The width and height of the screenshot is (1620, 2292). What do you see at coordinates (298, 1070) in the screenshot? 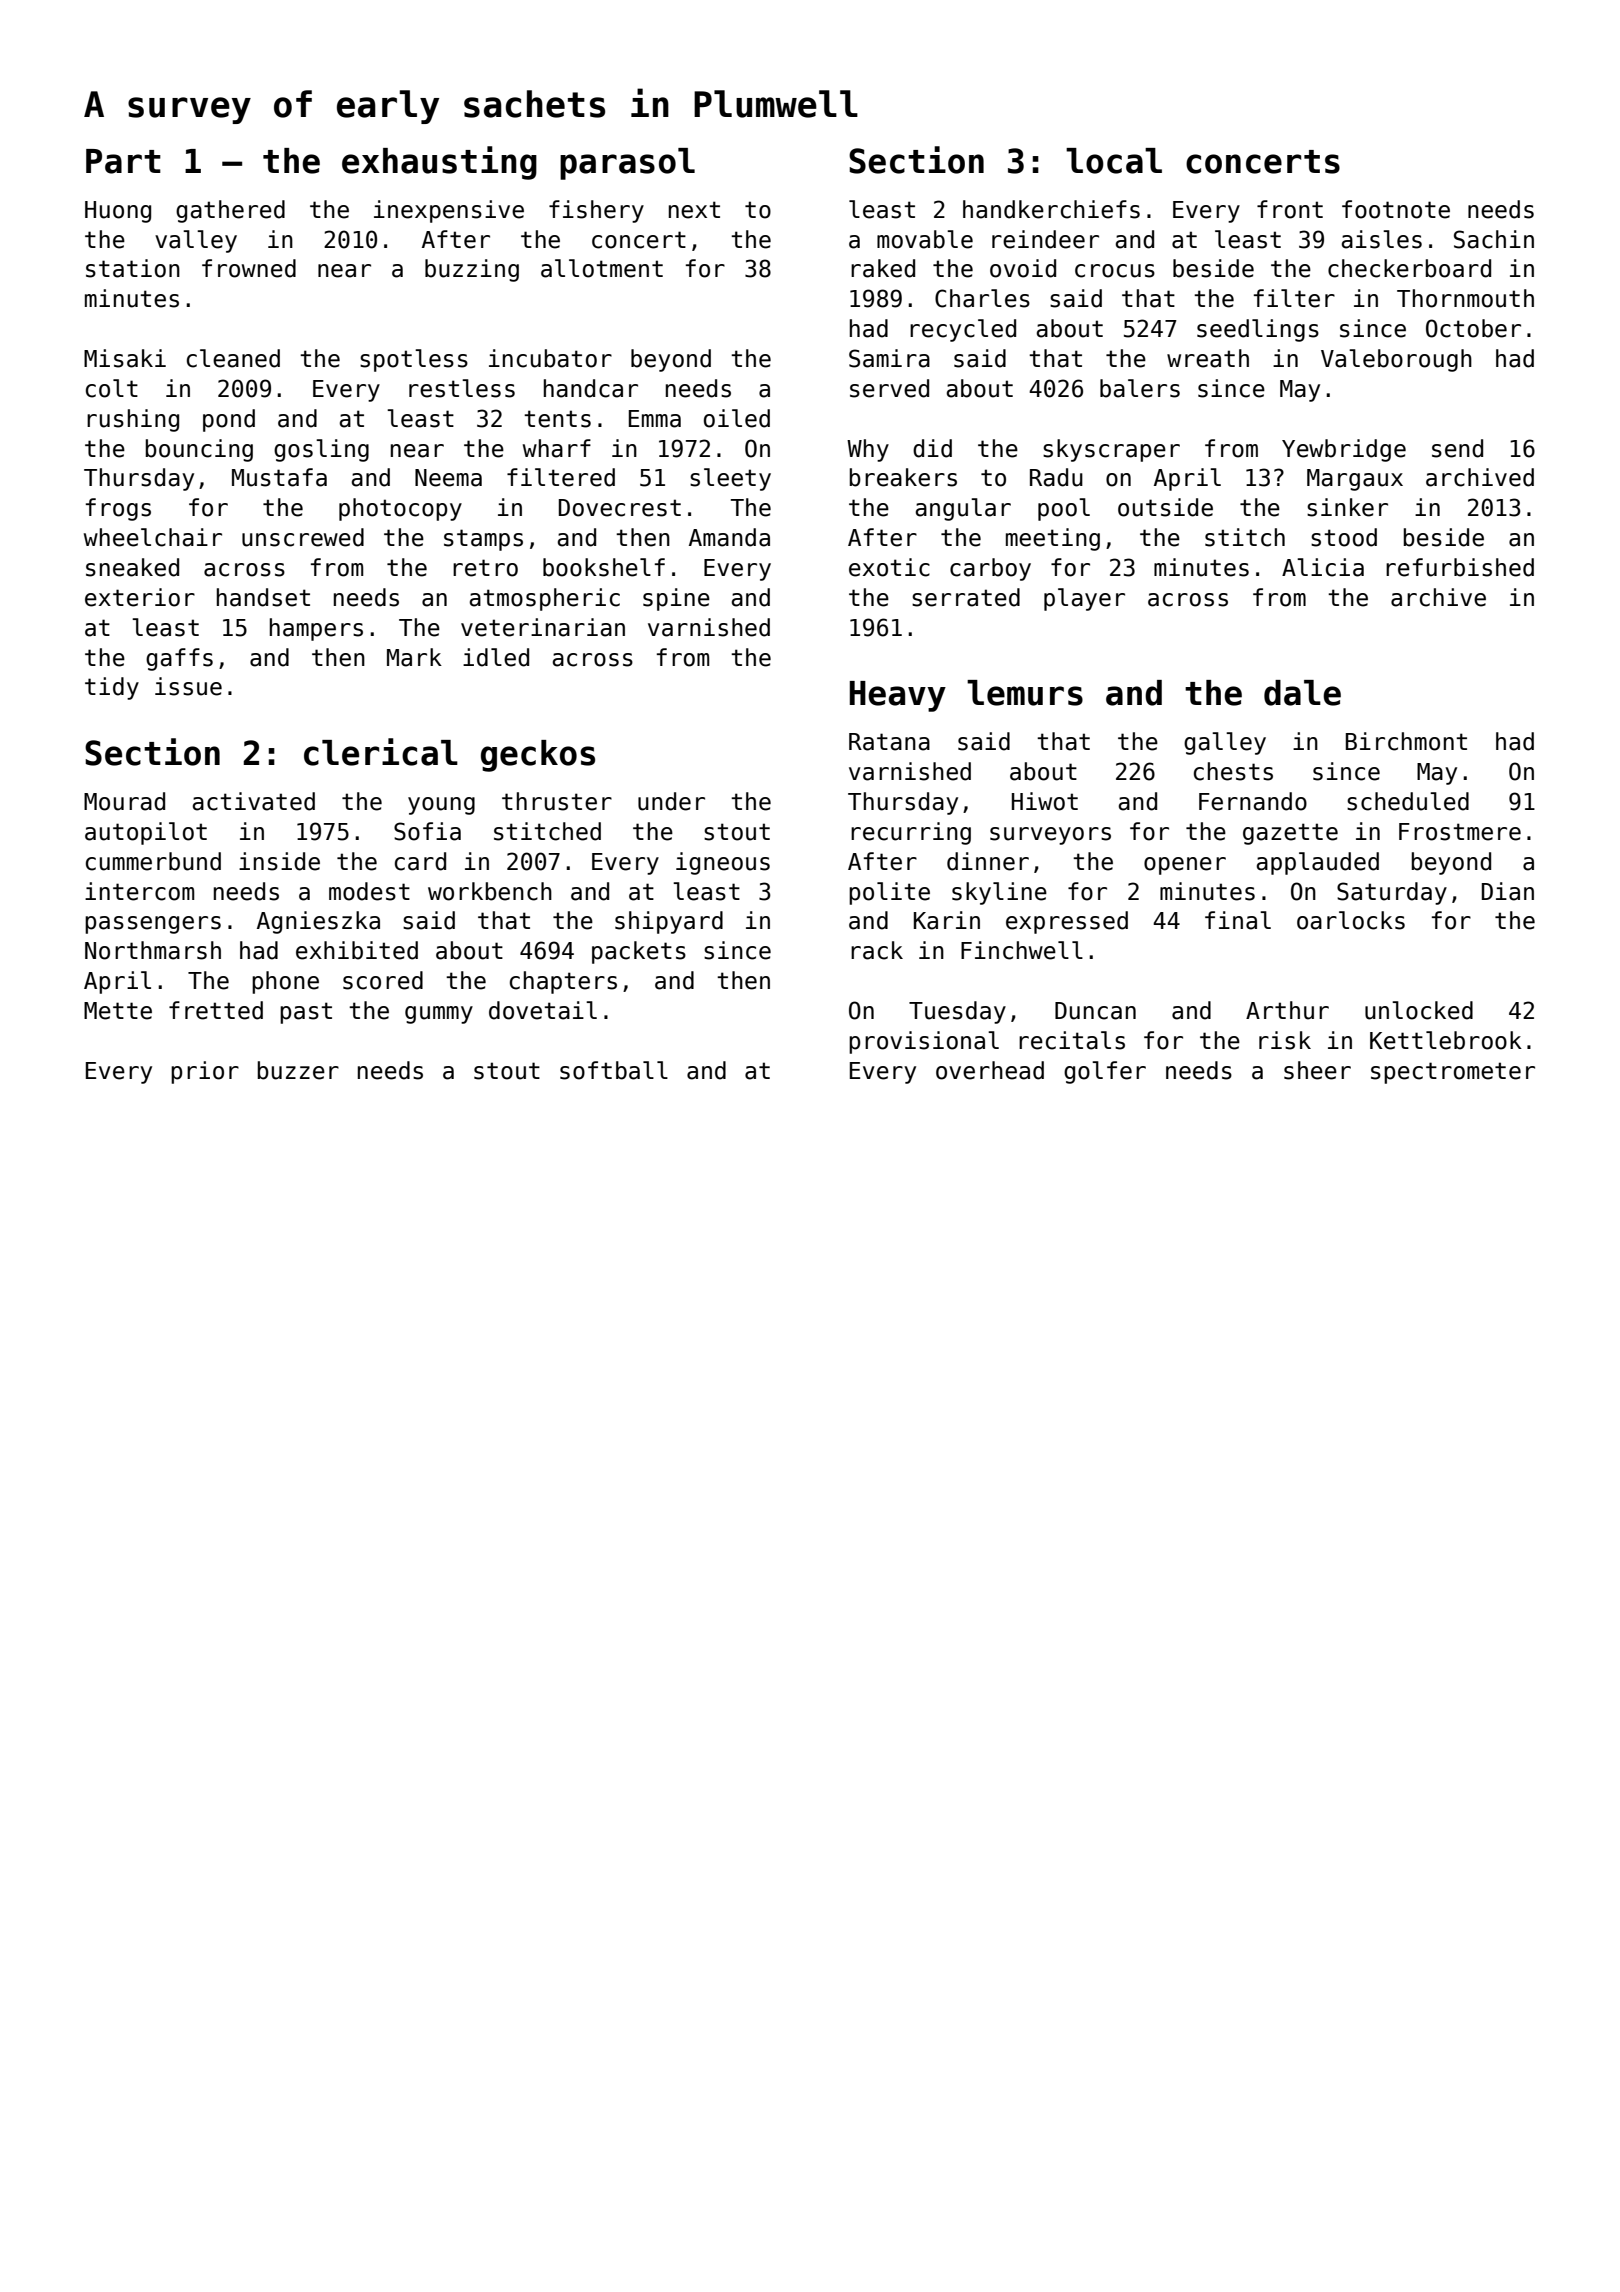
I see `buzzer` at bounding box center [298, 1070].
